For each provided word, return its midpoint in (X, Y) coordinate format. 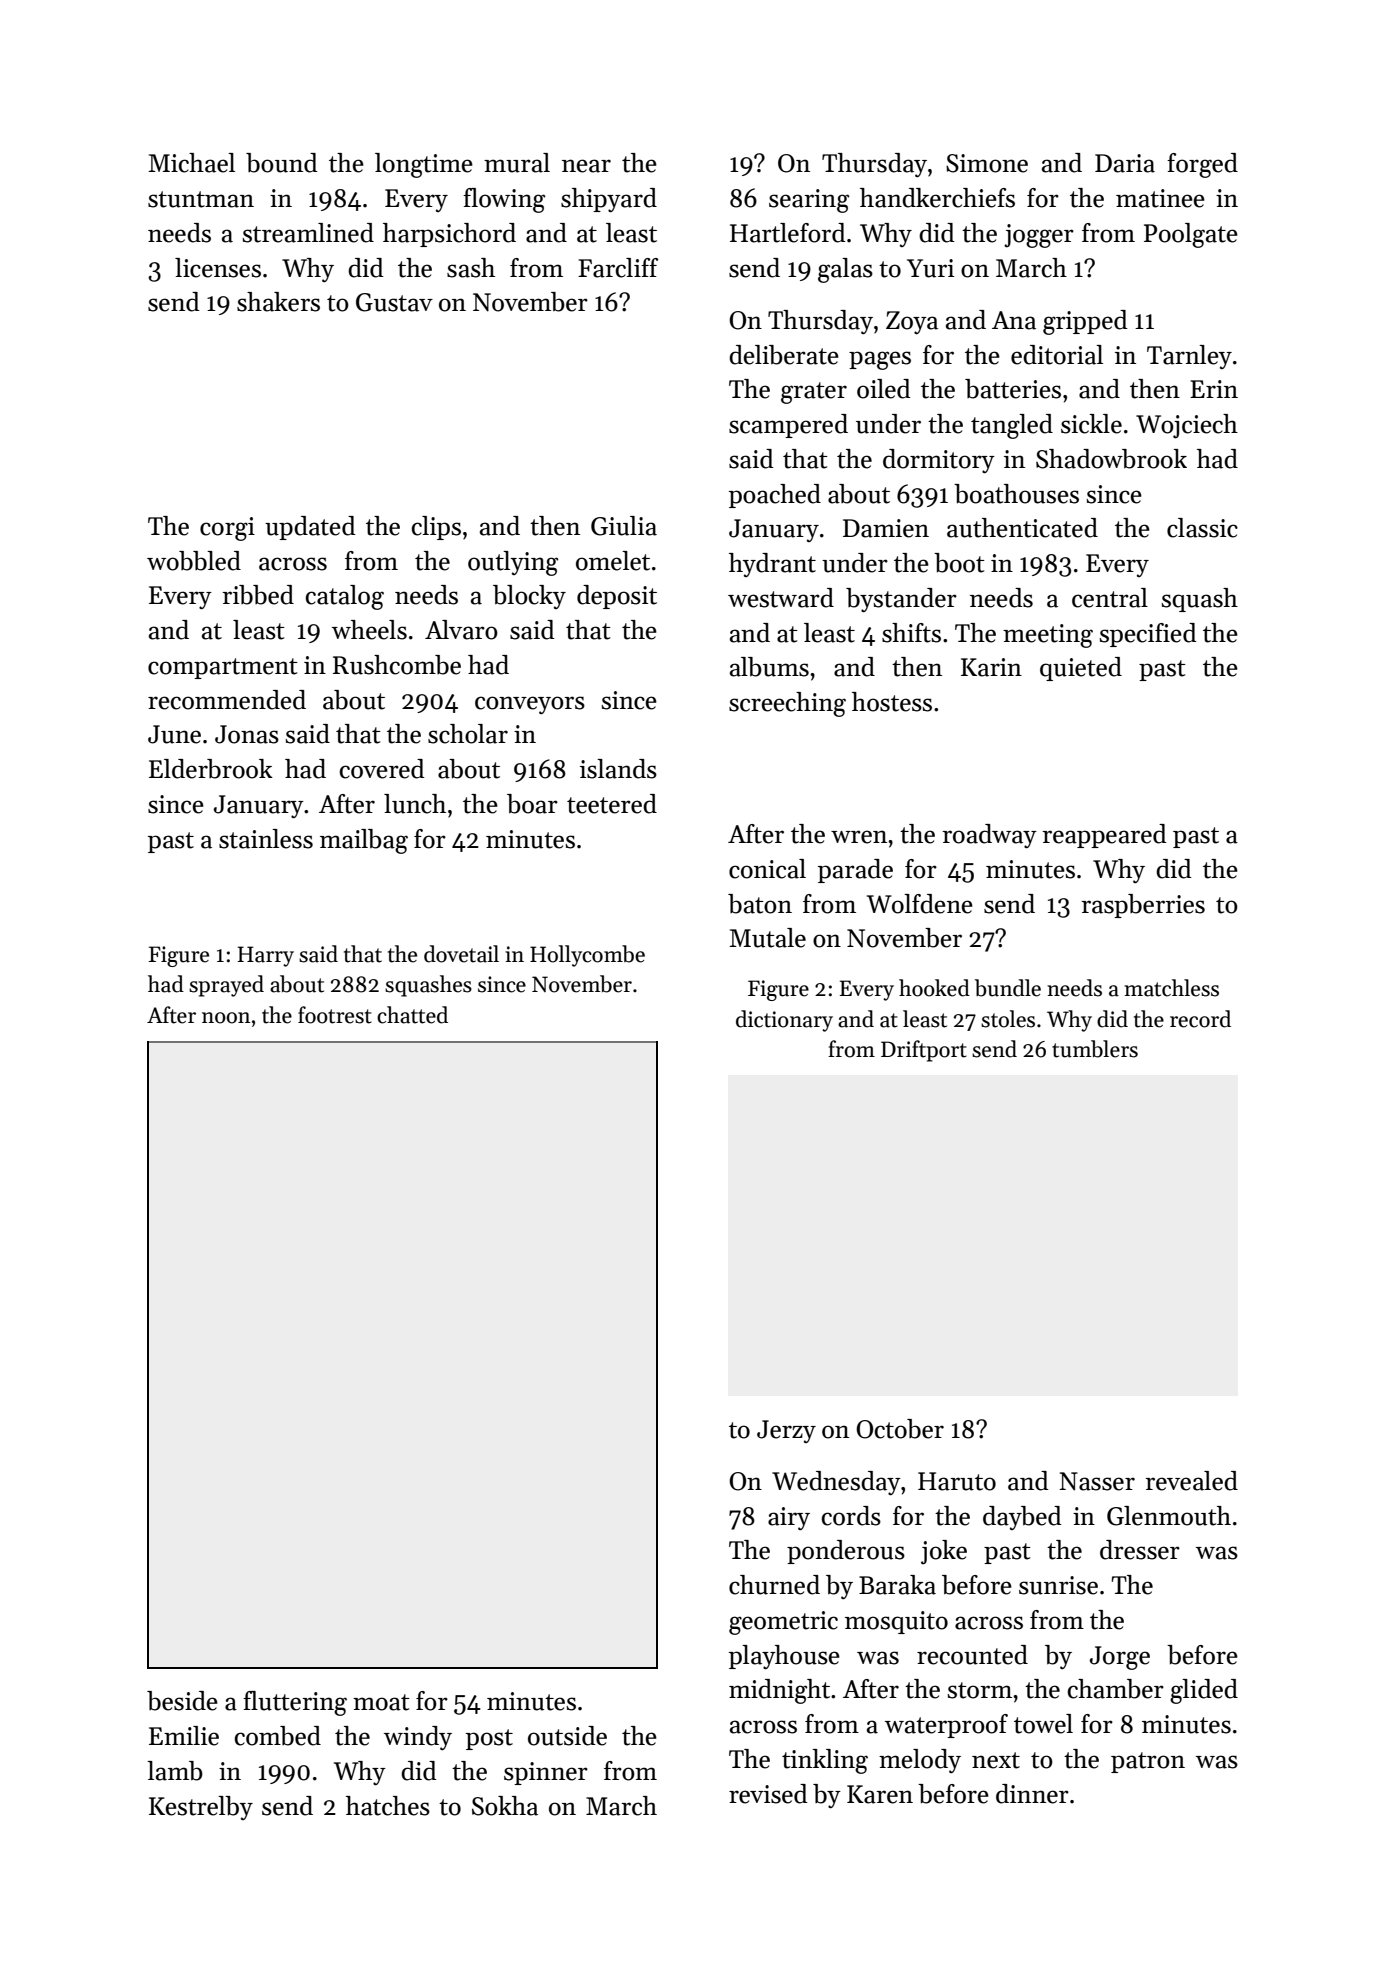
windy (418, 1738)
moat (381, 1702)
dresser (1140, 1550)
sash (471, 268)
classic (1202, 528)
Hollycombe (587, 956)
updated (310, 528)
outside (567, 1736)
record (1200, 1019)
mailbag (364, 841)
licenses (218, 268)
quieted (1081, 669)
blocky (529, 597)
